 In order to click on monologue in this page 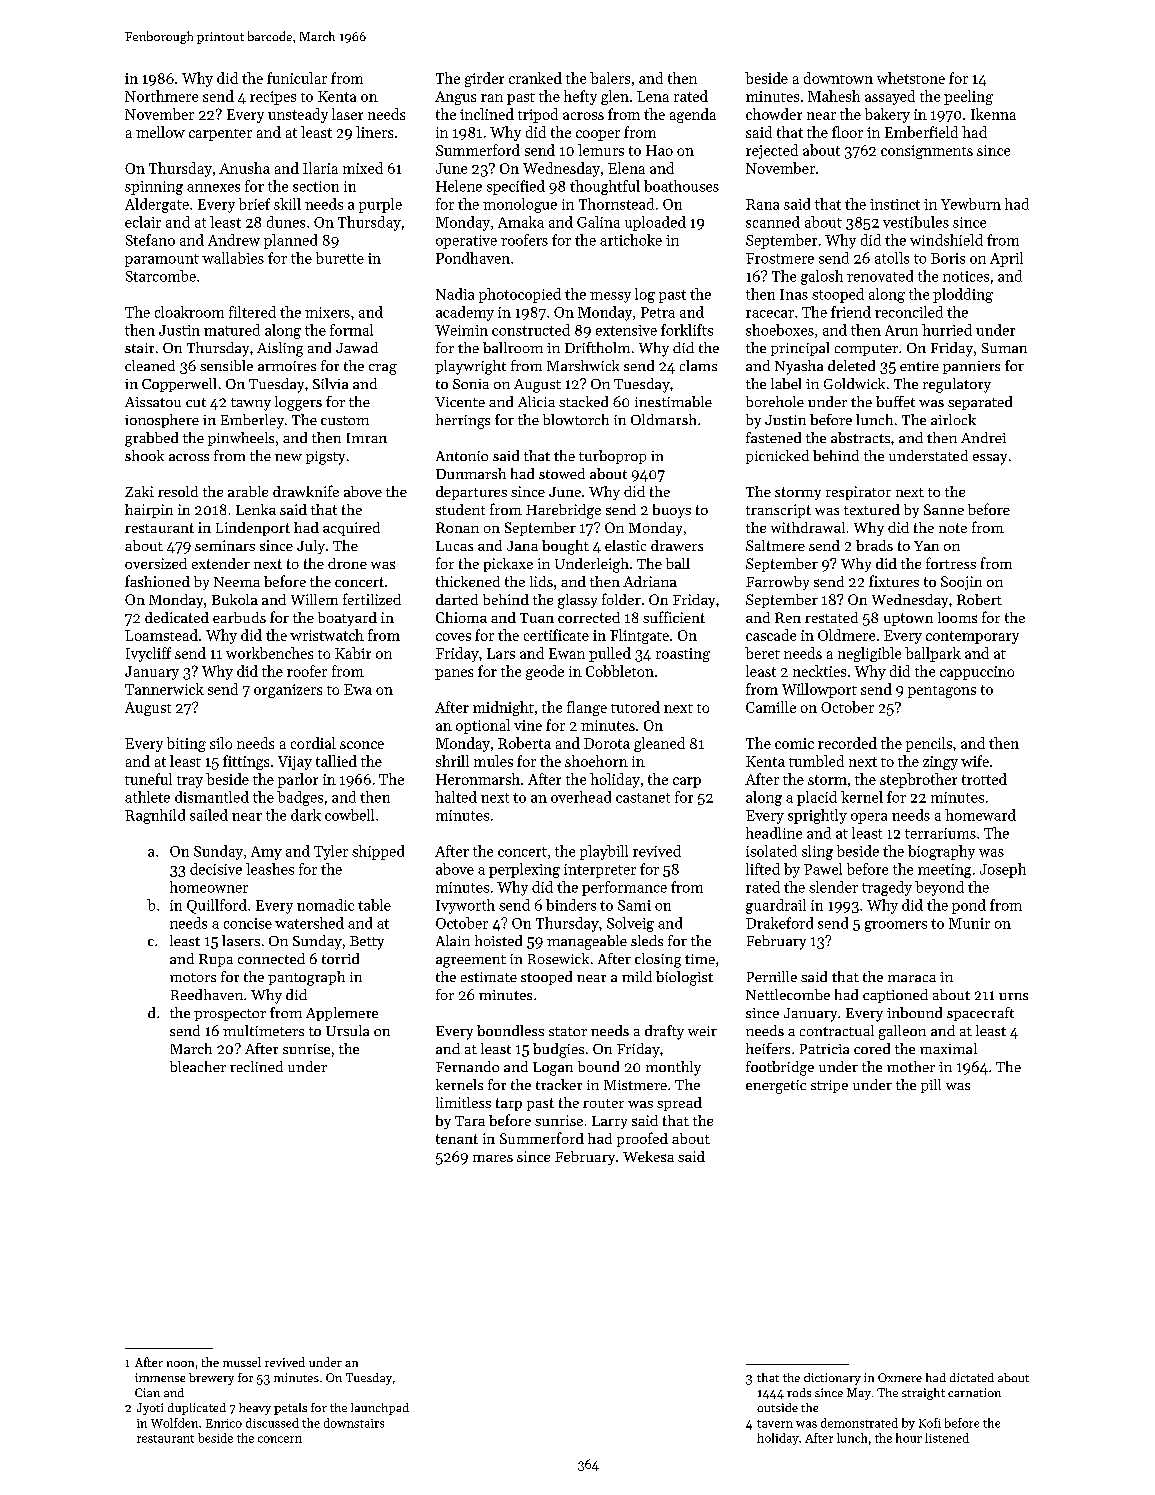, I will do `click(520, 205)`.
